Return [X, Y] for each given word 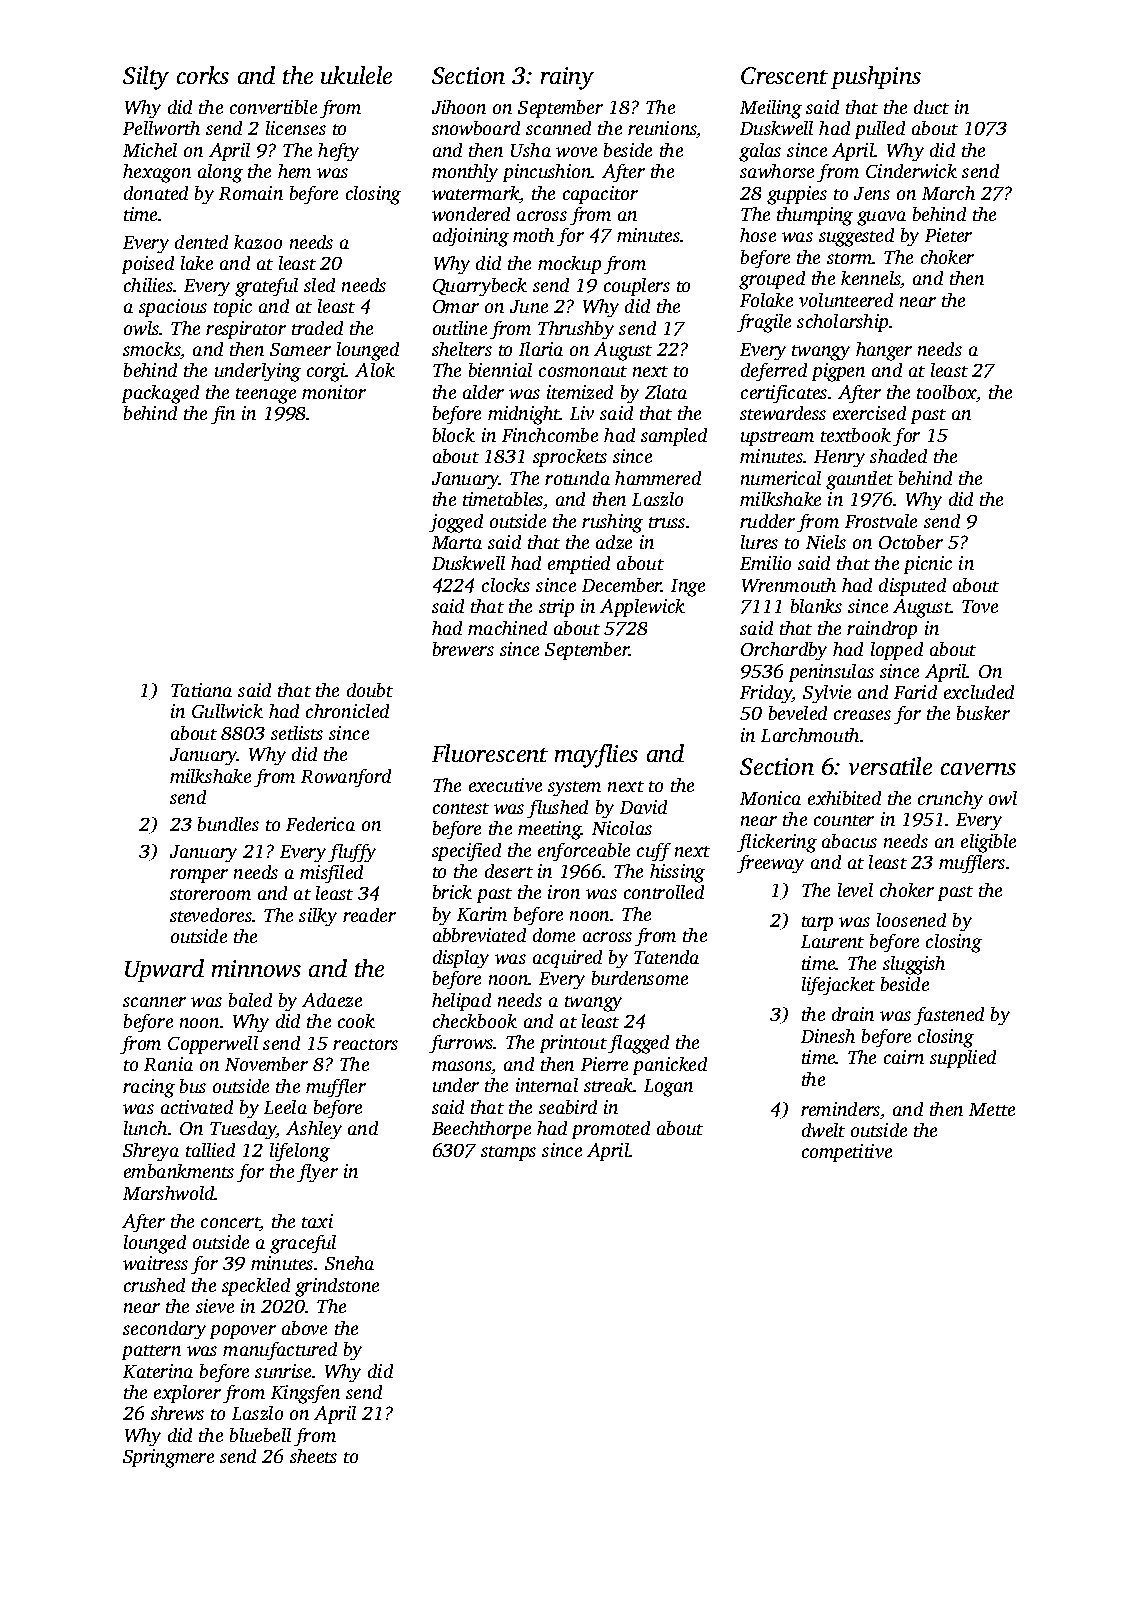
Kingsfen [305, 1394]
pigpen [838, 372]
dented [201, 242]
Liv [582, 413]
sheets [313, 1456]
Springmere [168, 1458]
